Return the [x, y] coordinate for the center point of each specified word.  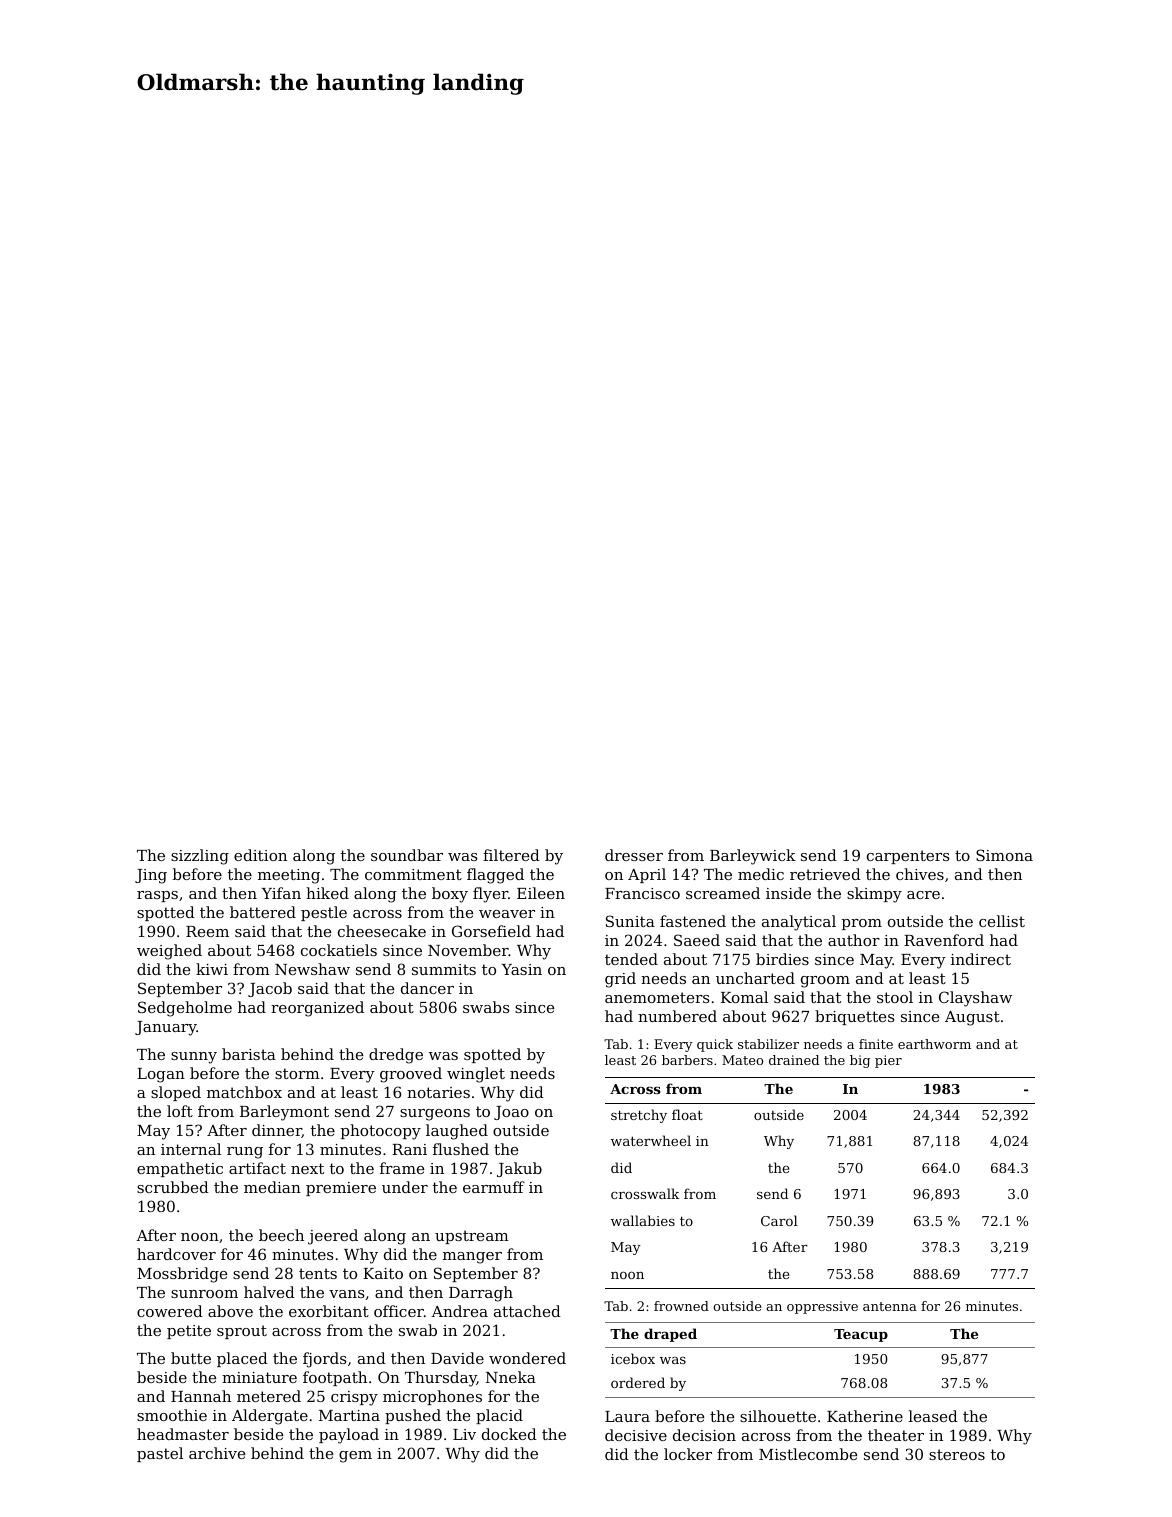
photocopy [381, 1132]
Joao [511, 1113]
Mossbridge [182, 1275]
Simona [1004, 855]
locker [688, 1454]
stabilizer [768, 1044]
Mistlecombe [808, 1454]
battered [263, 912]
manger [472, 1258]
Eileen [541, 893]
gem [355, 1457]
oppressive [822, 1307]
